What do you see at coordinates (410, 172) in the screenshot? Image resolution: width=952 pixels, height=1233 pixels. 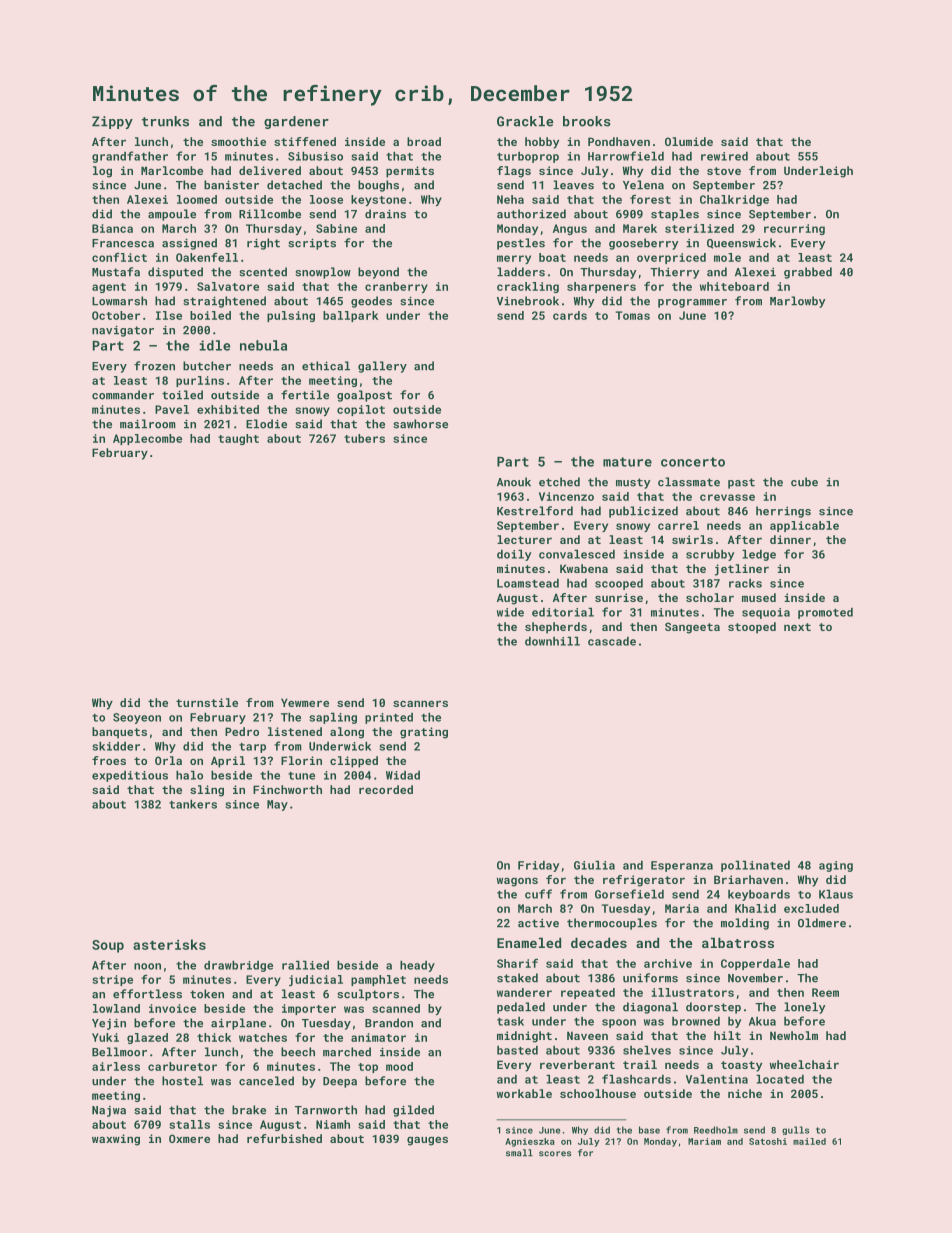 I see `permits` at bounding box center [410, 172].
